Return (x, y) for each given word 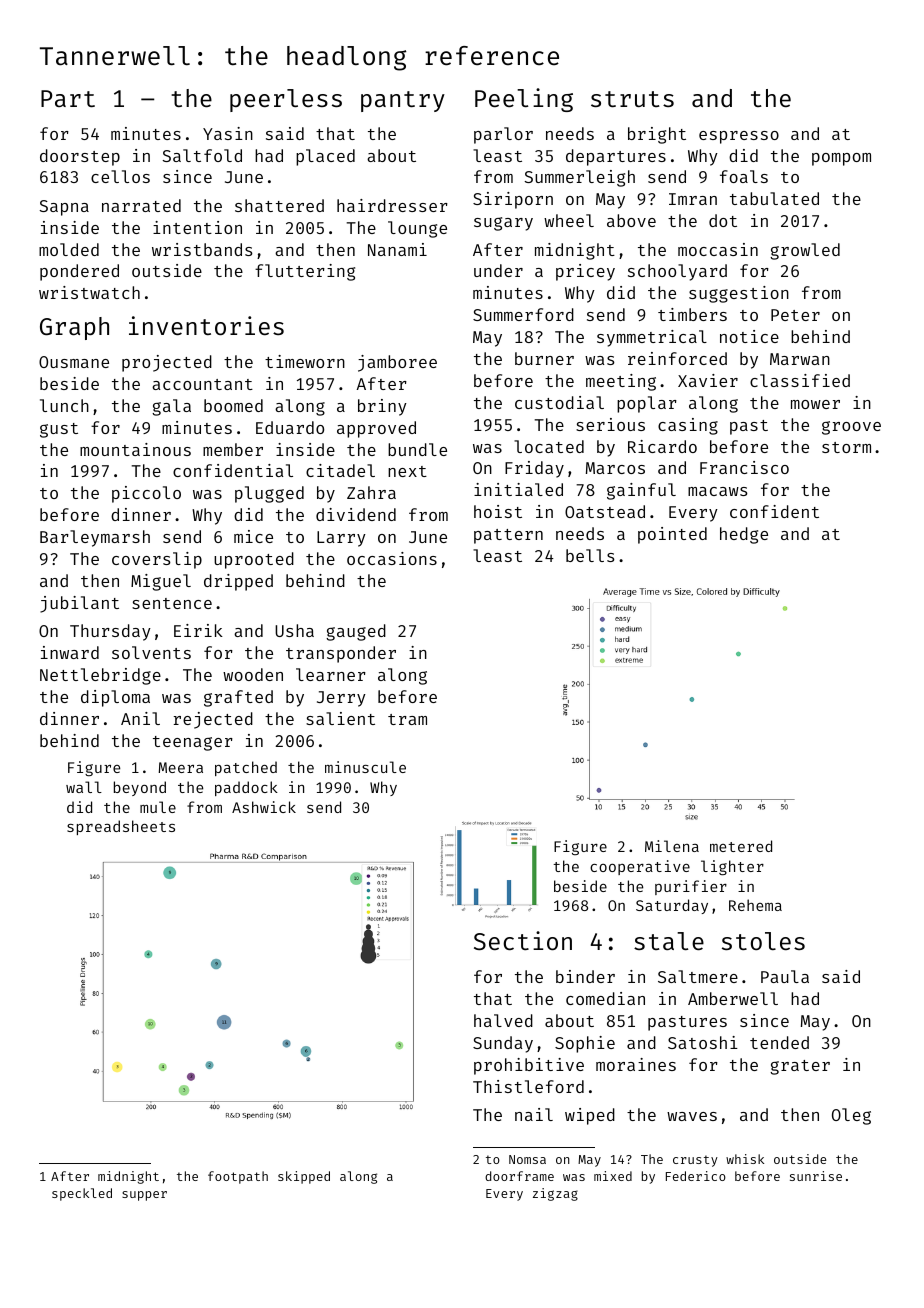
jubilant (79, 604)
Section (523, 940)
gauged (356, 632)
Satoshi (703, 1042)
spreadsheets (121, 827)
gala (171, 407)
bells (590, 555)
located (549, 446)
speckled (82, 1194)
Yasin (228, 133)
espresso (739, 137)
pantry (403, 101)
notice (749, 336)
